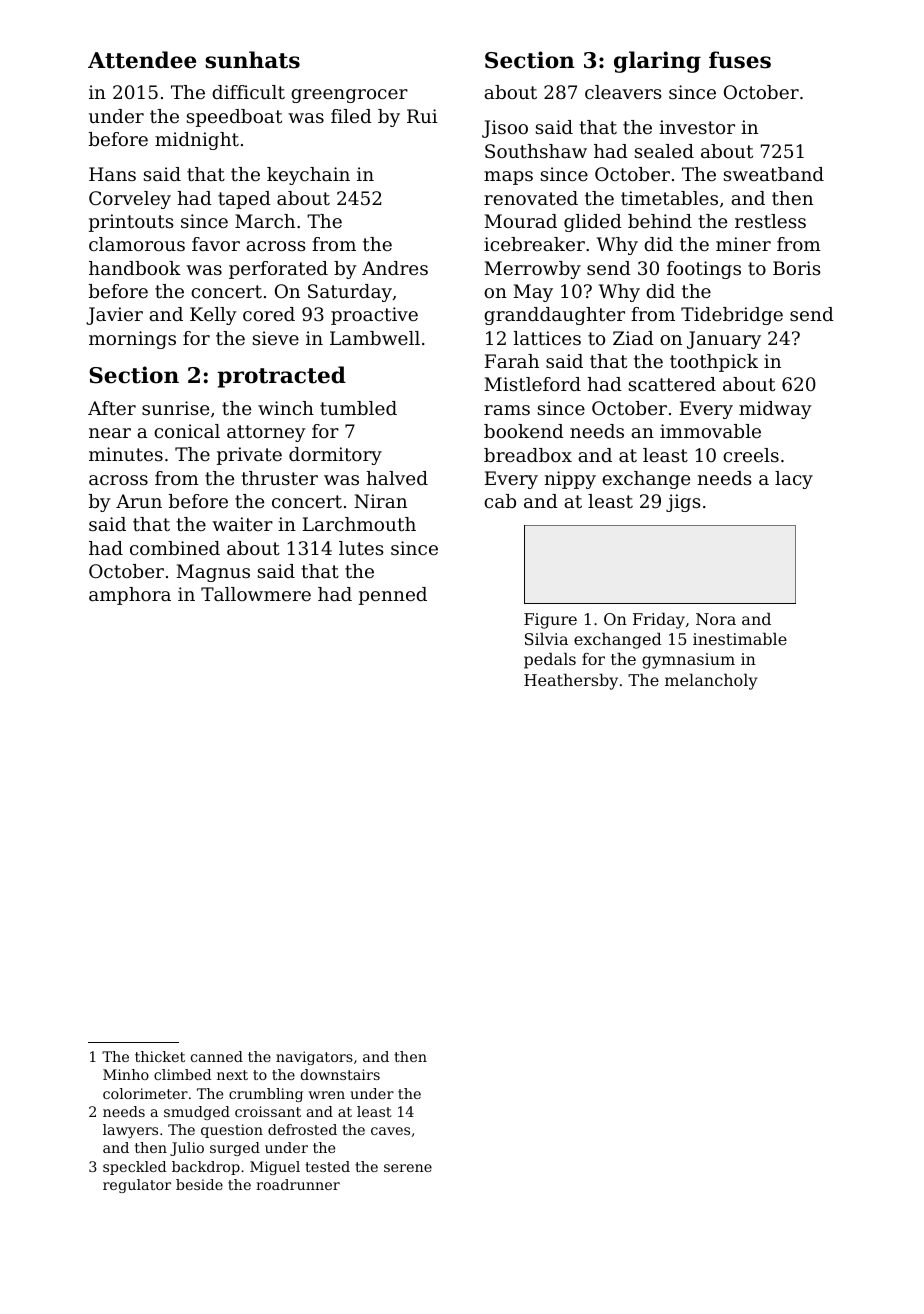  I want to click on May, so click(533, 293).
